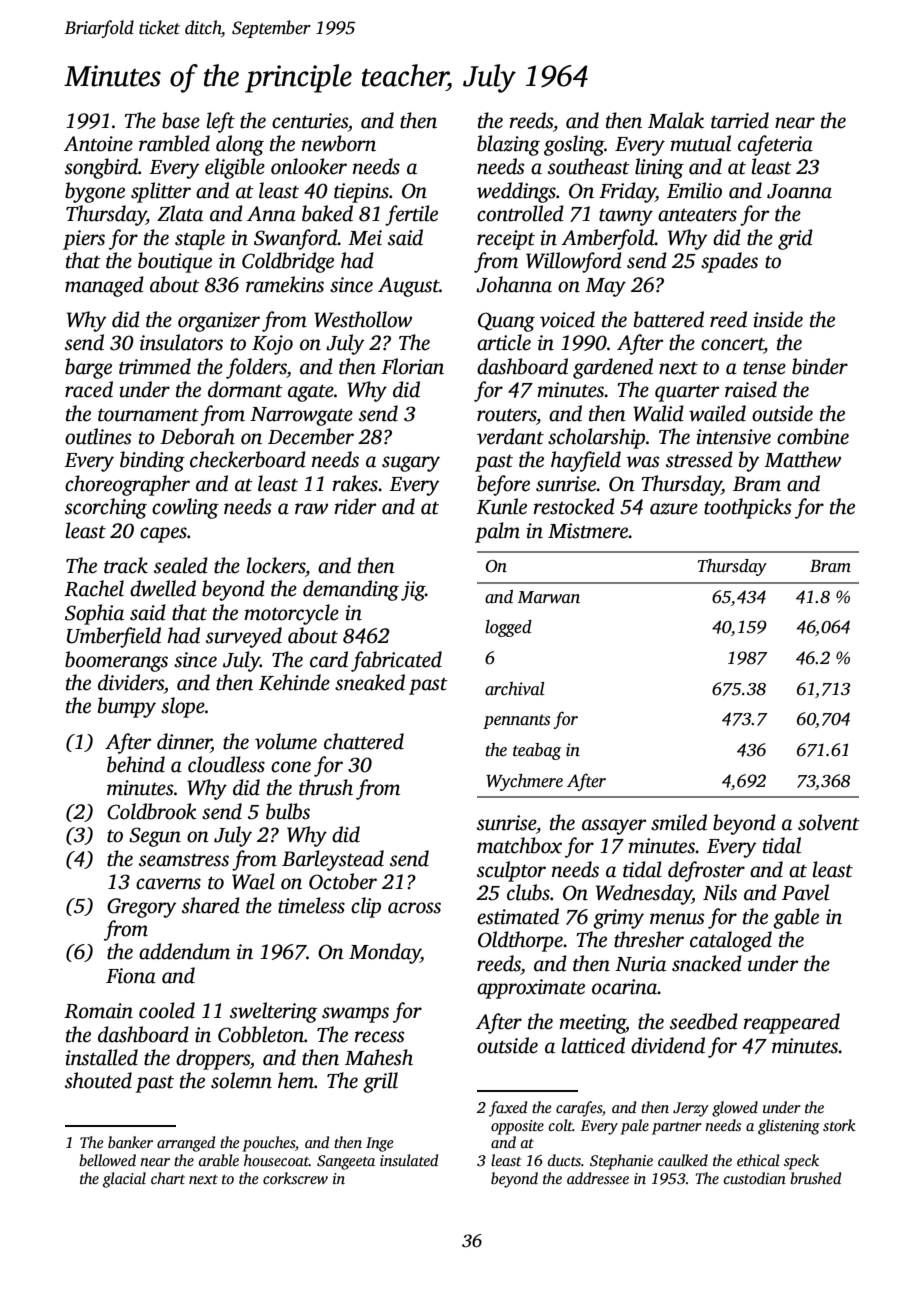 Image resolution: width=924 pixels, height=1311 pixels. What do you see at coordinates (614, 827) in the document?
I see `assayer` at bounding box center [614, 827].
